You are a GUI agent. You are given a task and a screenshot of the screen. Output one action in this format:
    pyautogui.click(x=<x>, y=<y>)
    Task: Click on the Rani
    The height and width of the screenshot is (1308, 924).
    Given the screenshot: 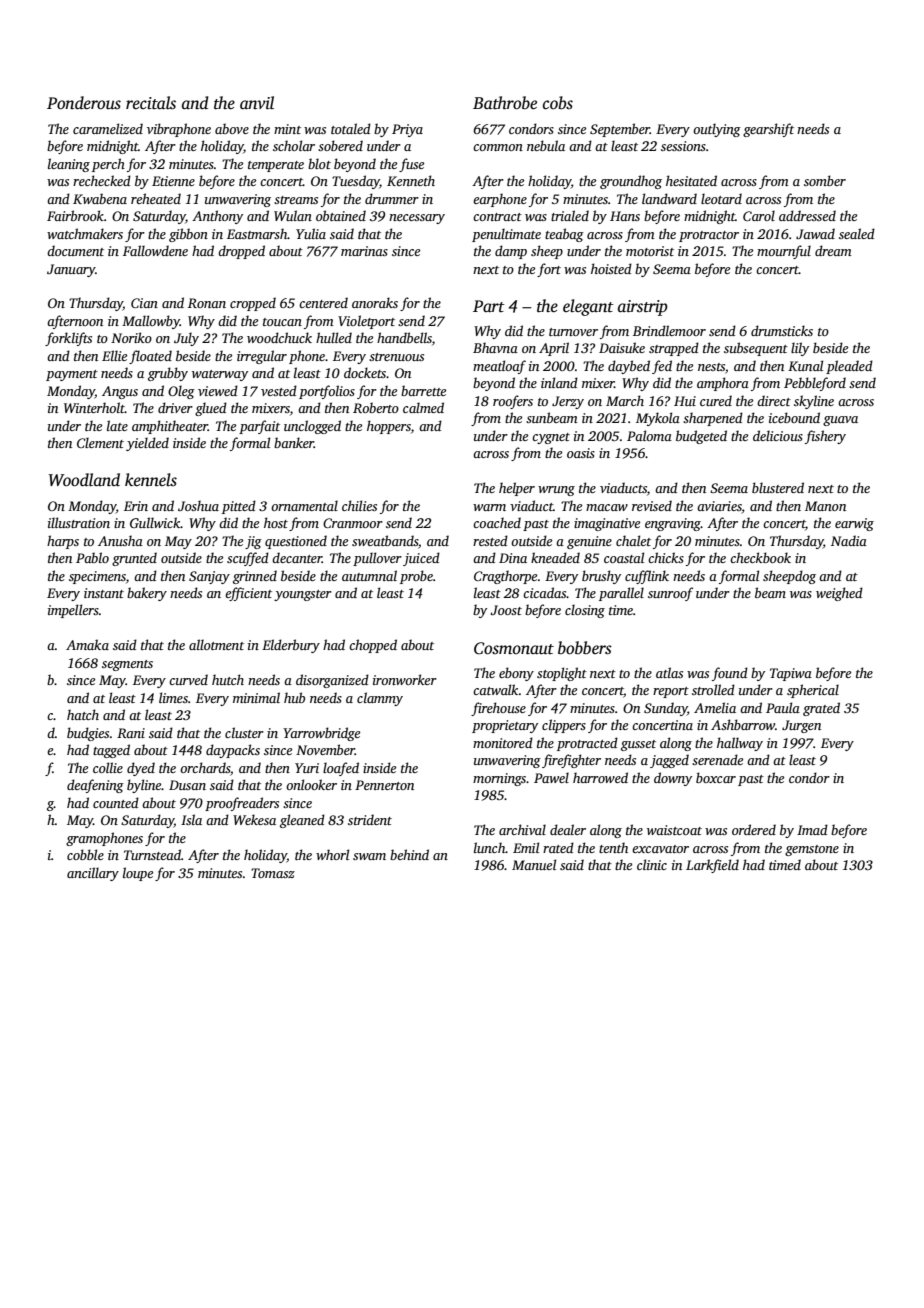 What is the action you would take?
    pyautogui.click(x=131, y=733)
